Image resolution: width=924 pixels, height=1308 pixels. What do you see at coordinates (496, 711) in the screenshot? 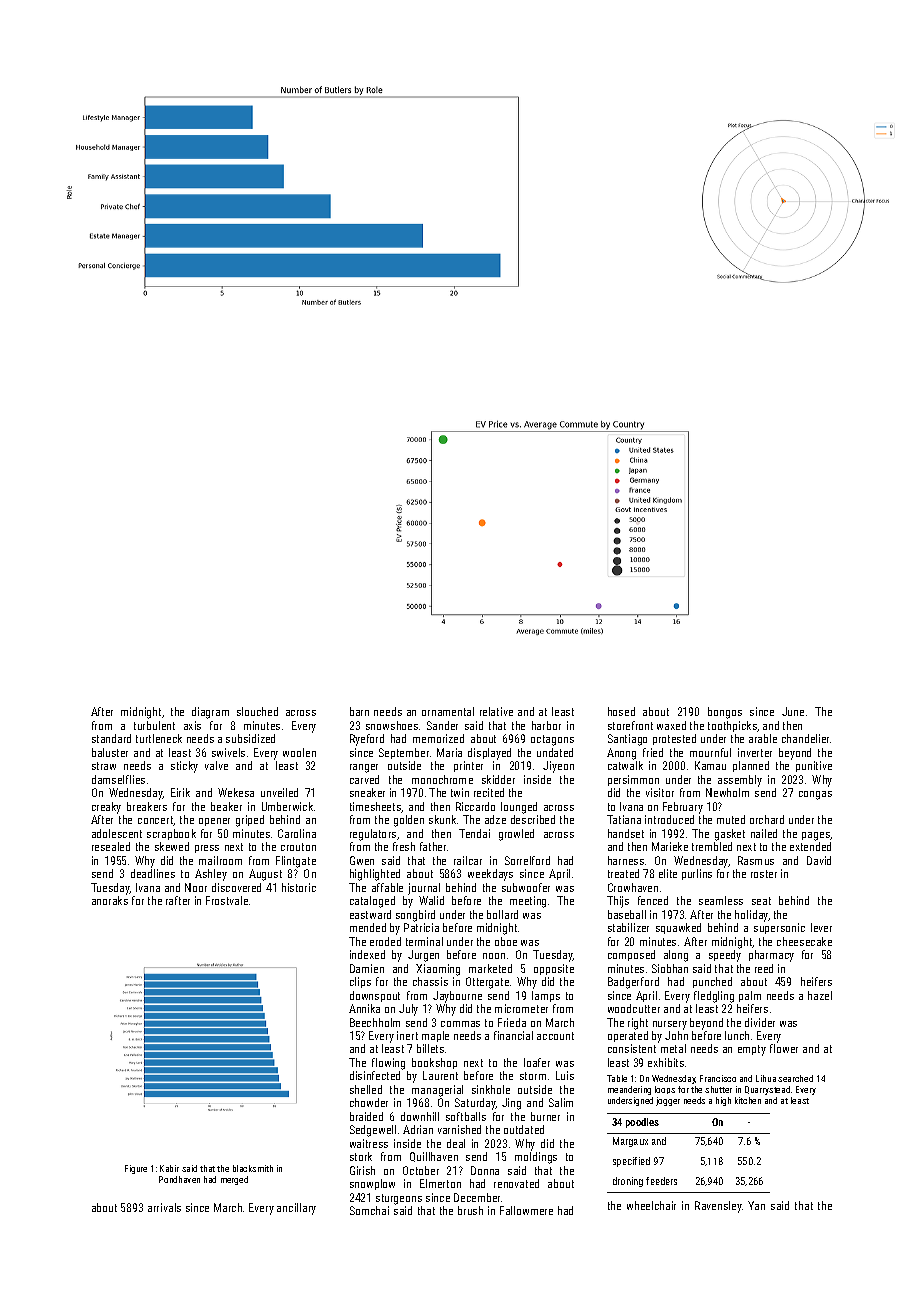
I see `relative` at bounding box center [496, 711].
